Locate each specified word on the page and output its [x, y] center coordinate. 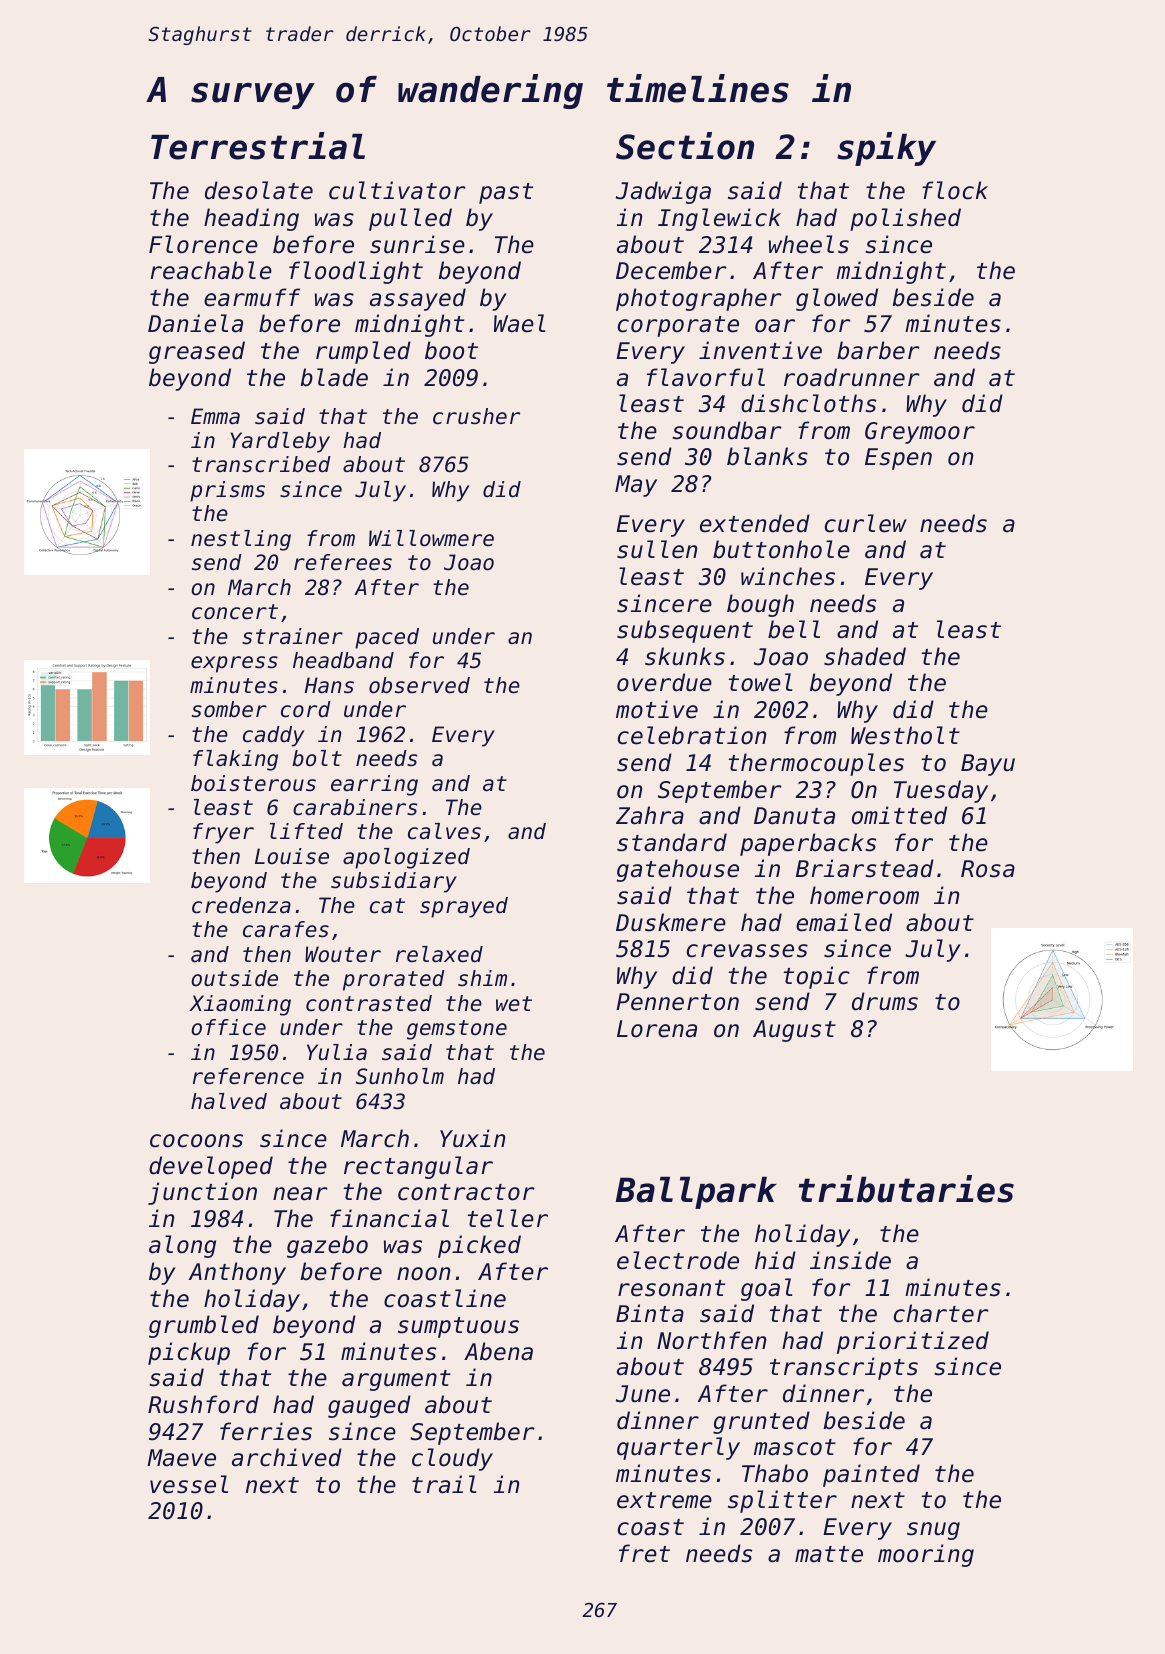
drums [885, 1001]
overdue [664, 682]
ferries [266, 1431]
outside [234, 978]
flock [955, 190]
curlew [866, 523]
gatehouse [678, 870]
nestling [241, 540]
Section [685, 146]
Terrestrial [258, 146]
